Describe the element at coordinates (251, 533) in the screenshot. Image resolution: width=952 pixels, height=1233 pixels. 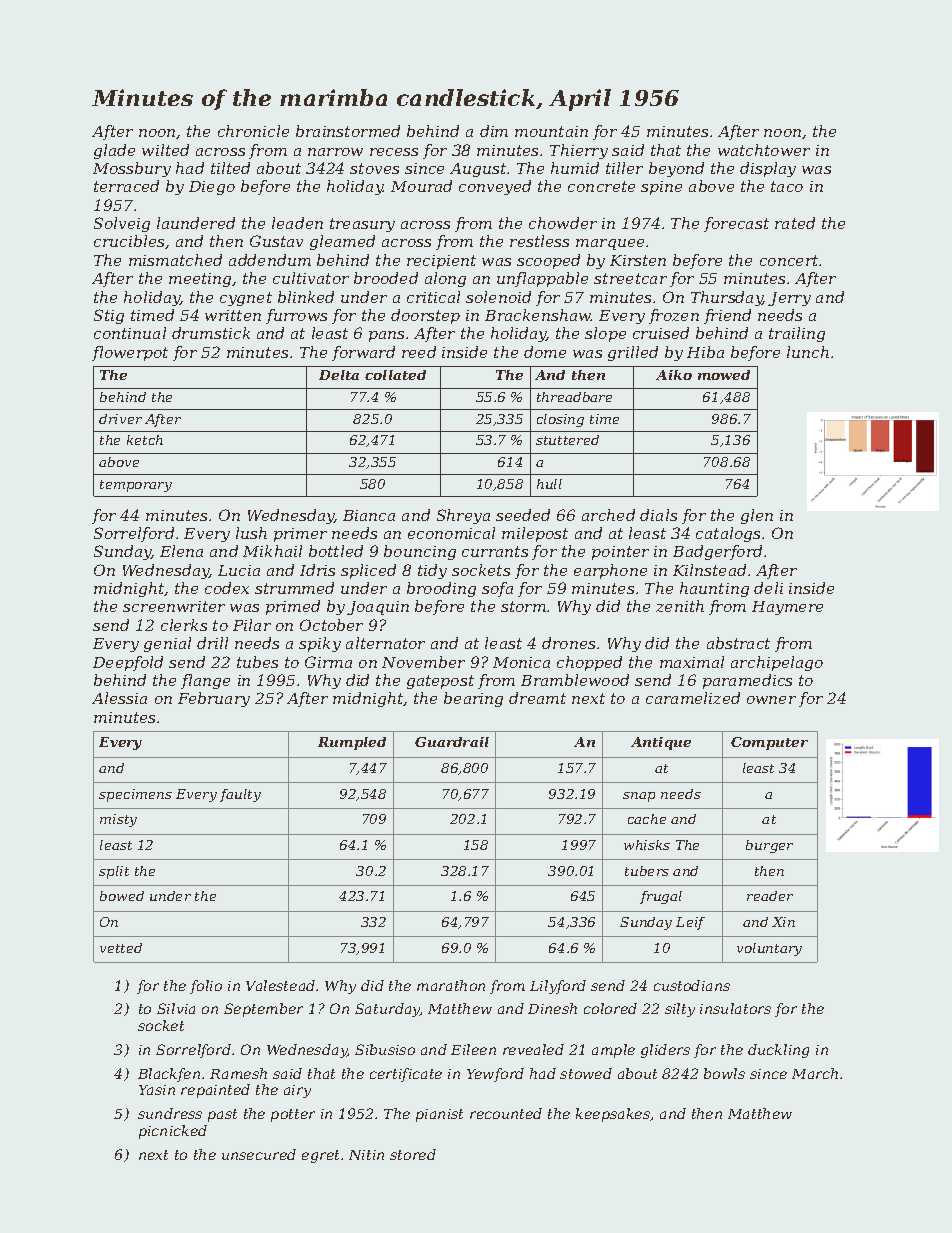
I see `lush` at that location.
